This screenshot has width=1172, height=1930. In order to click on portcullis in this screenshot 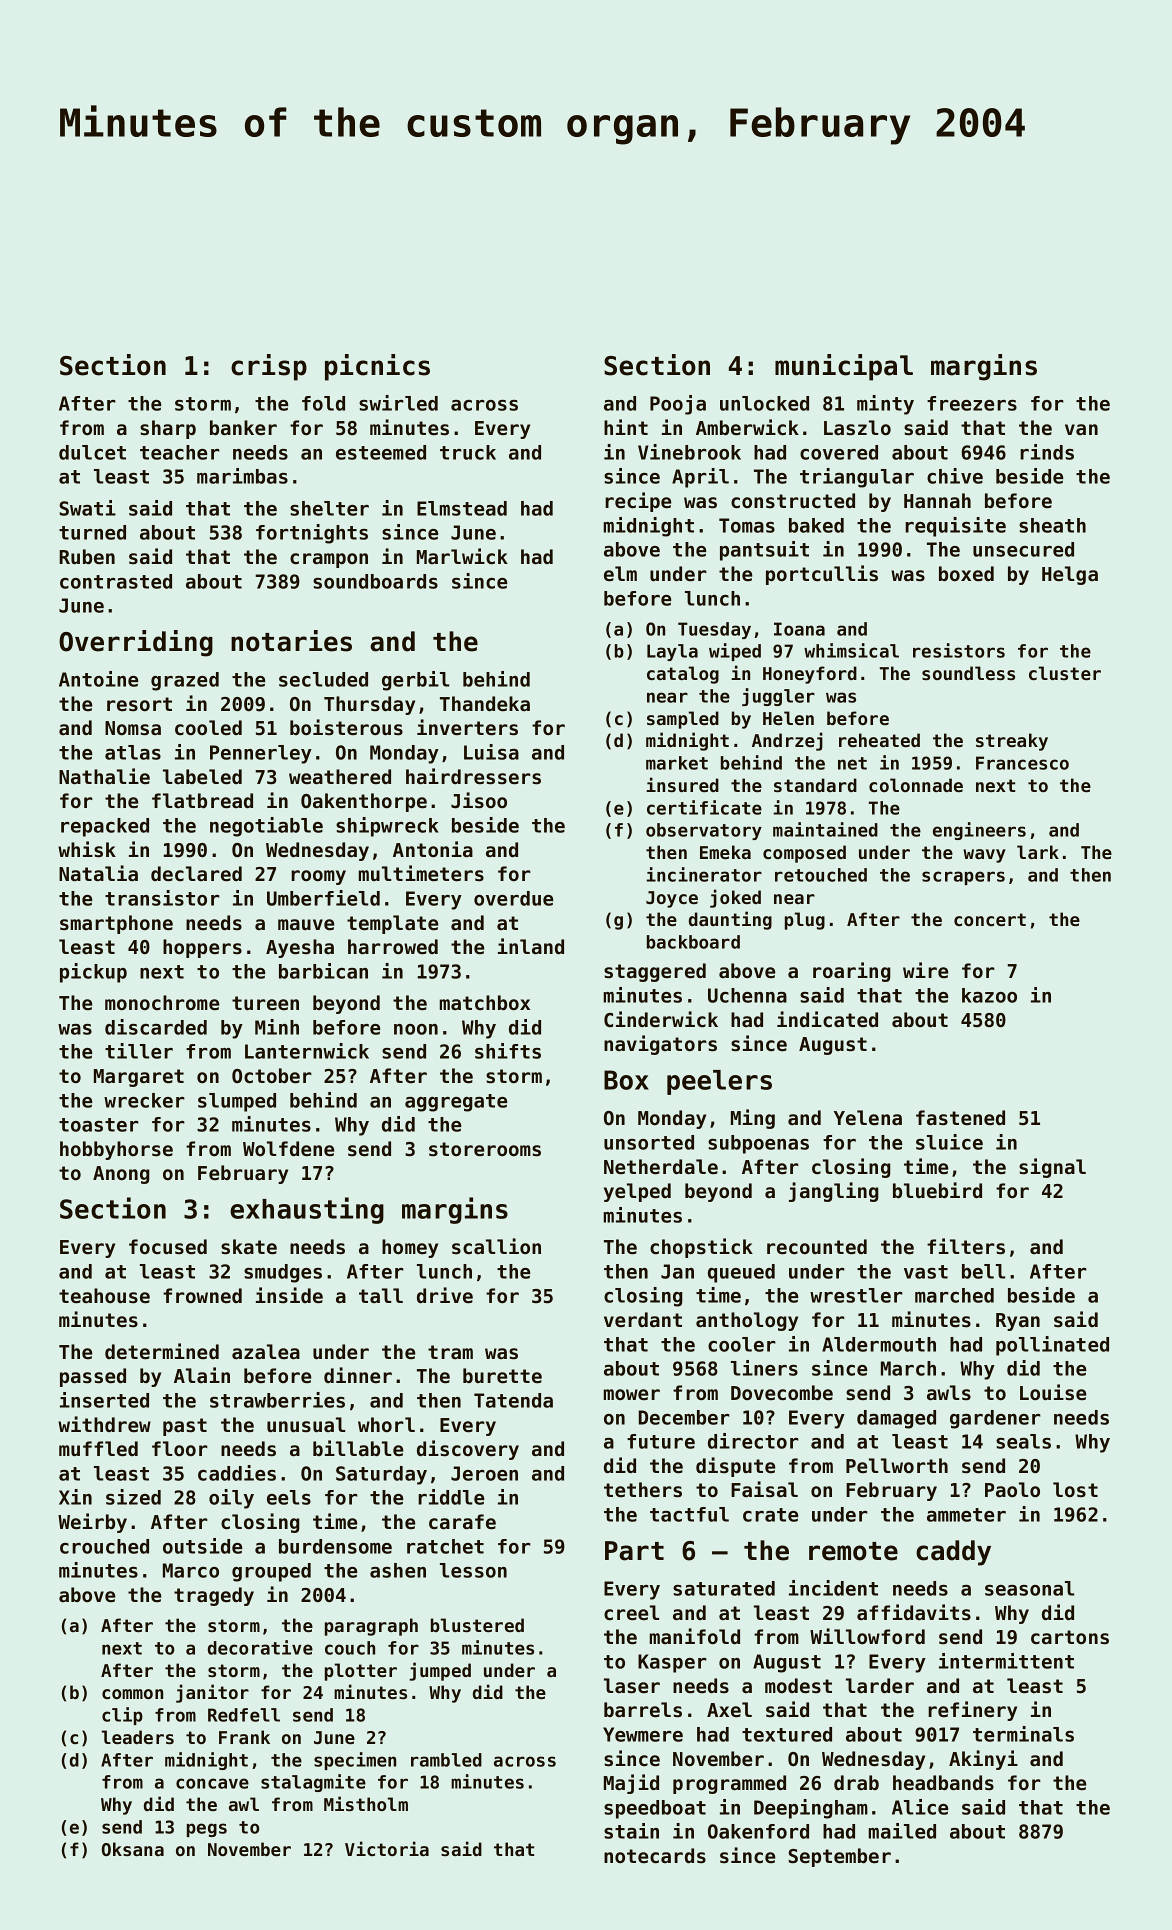, I will do `click(822, 575)`.
